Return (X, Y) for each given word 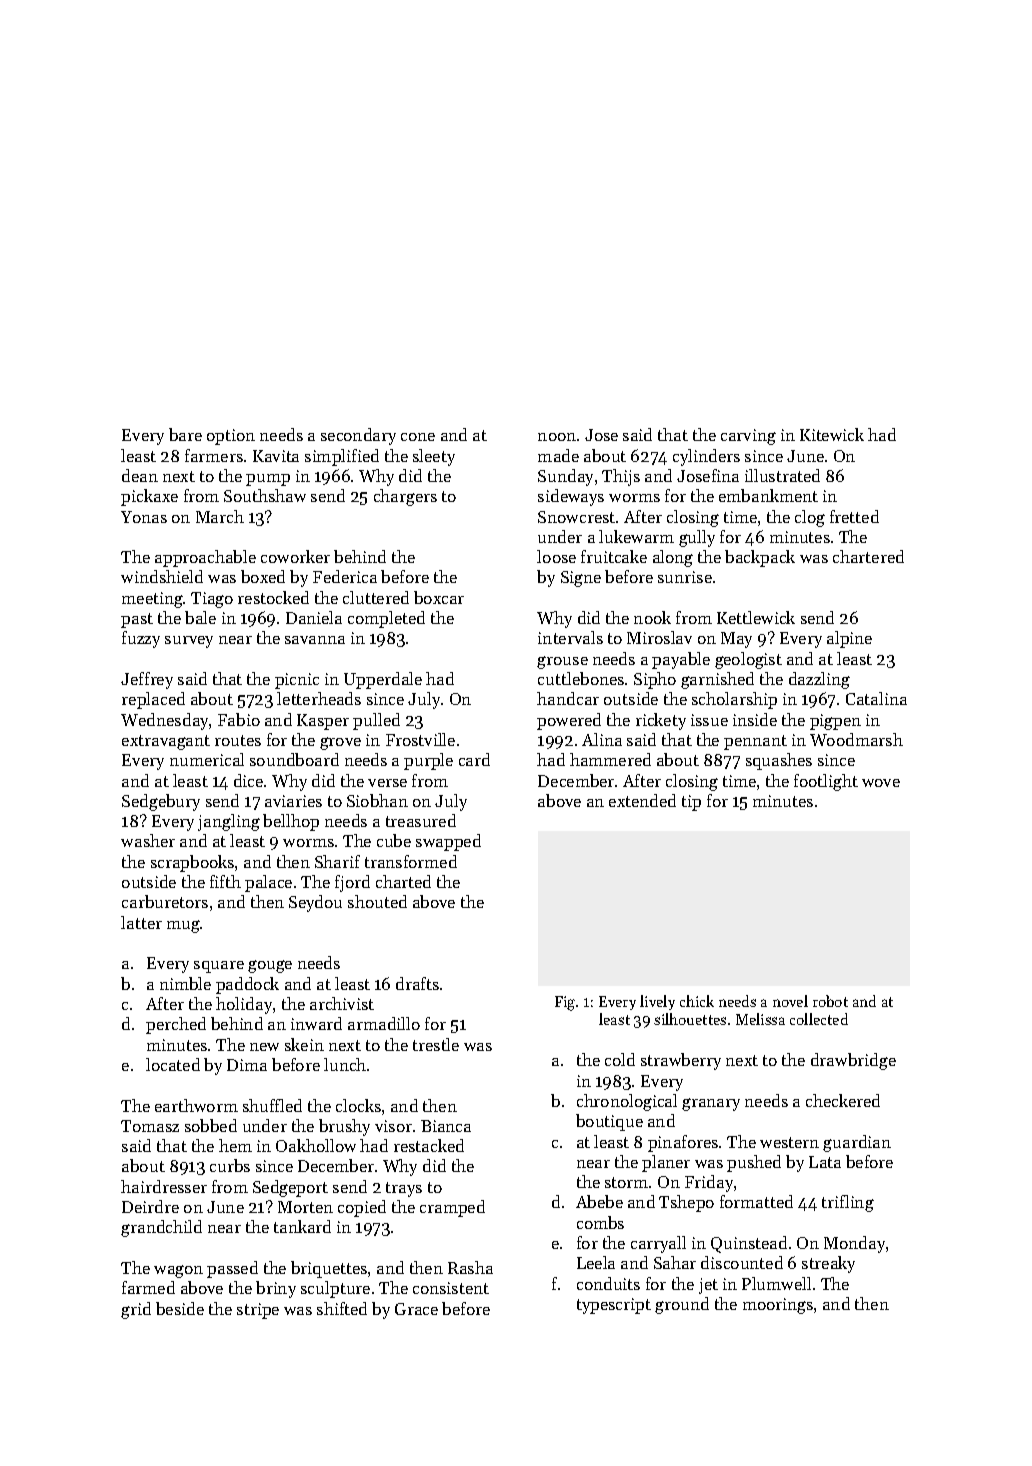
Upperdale (383, 680)
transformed (411, 861)
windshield (162, 576)
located (173, 1064)
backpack (760, 558)
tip (691, 803)
